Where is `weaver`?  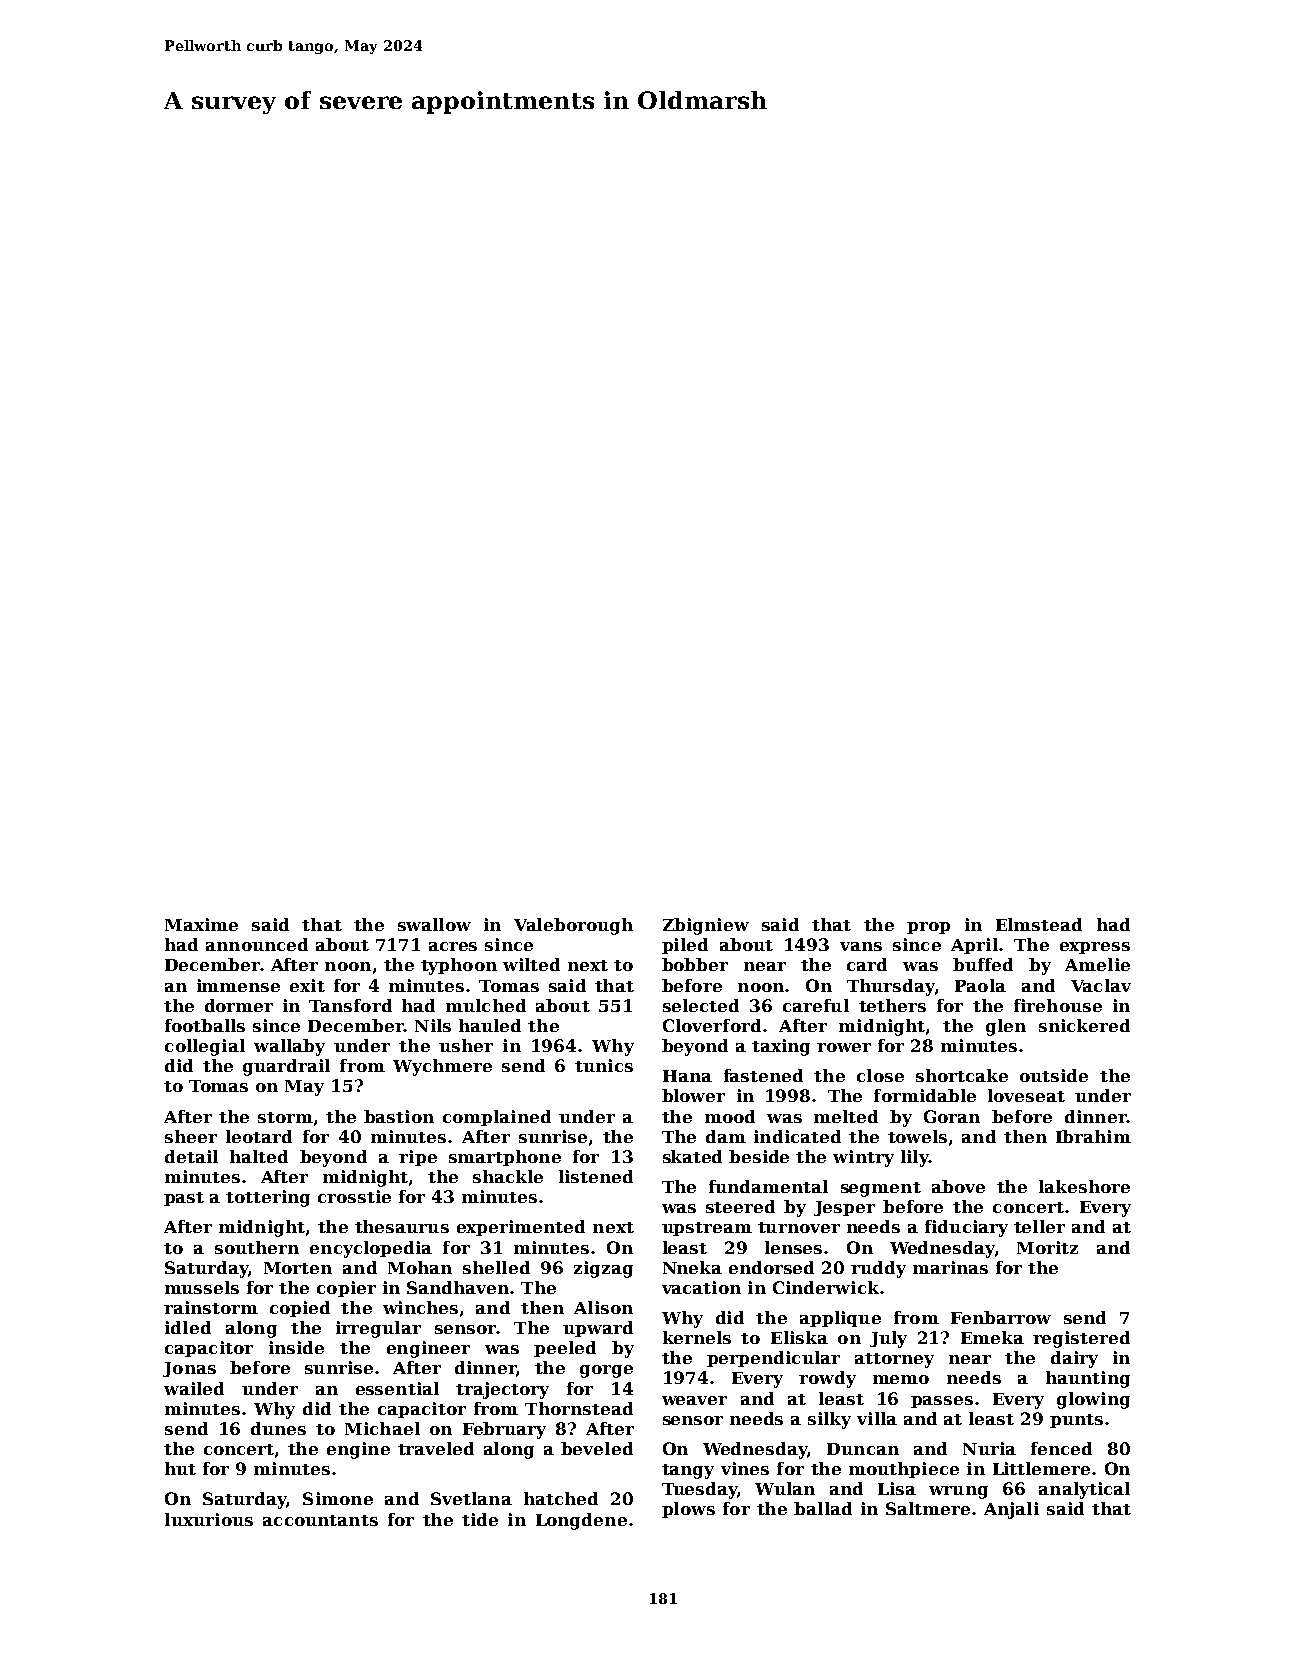 weaver is located at coordinates (694, 1400).
